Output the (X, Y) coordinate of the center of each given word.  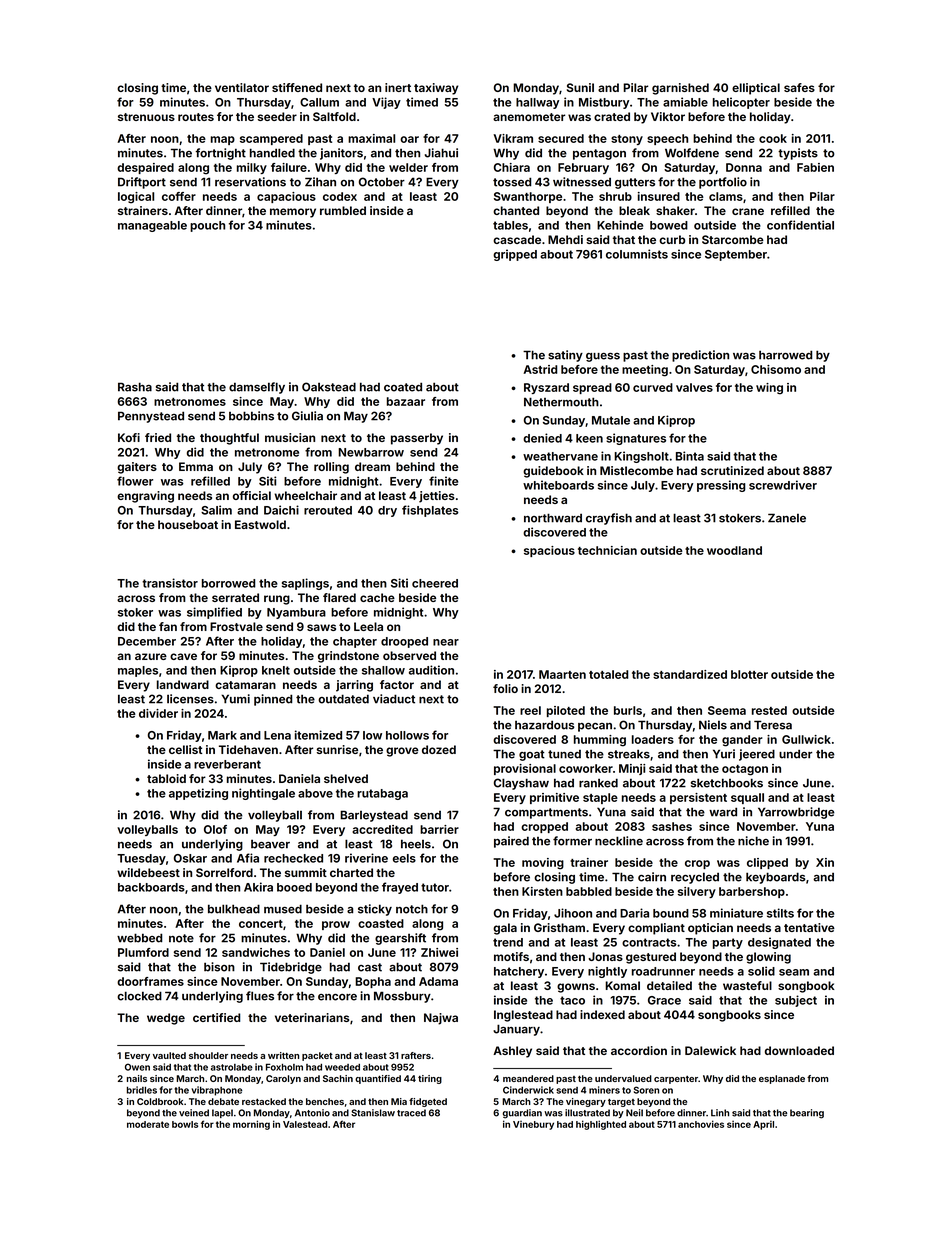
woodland (734, 550)
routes (196, 117)
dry (387, 511)
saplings (305, 584)
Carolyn (283, 1079)
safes (799, 87)
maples (138, 671)
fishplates (430, 511)
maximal (371, 138)
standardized (690, 674)
